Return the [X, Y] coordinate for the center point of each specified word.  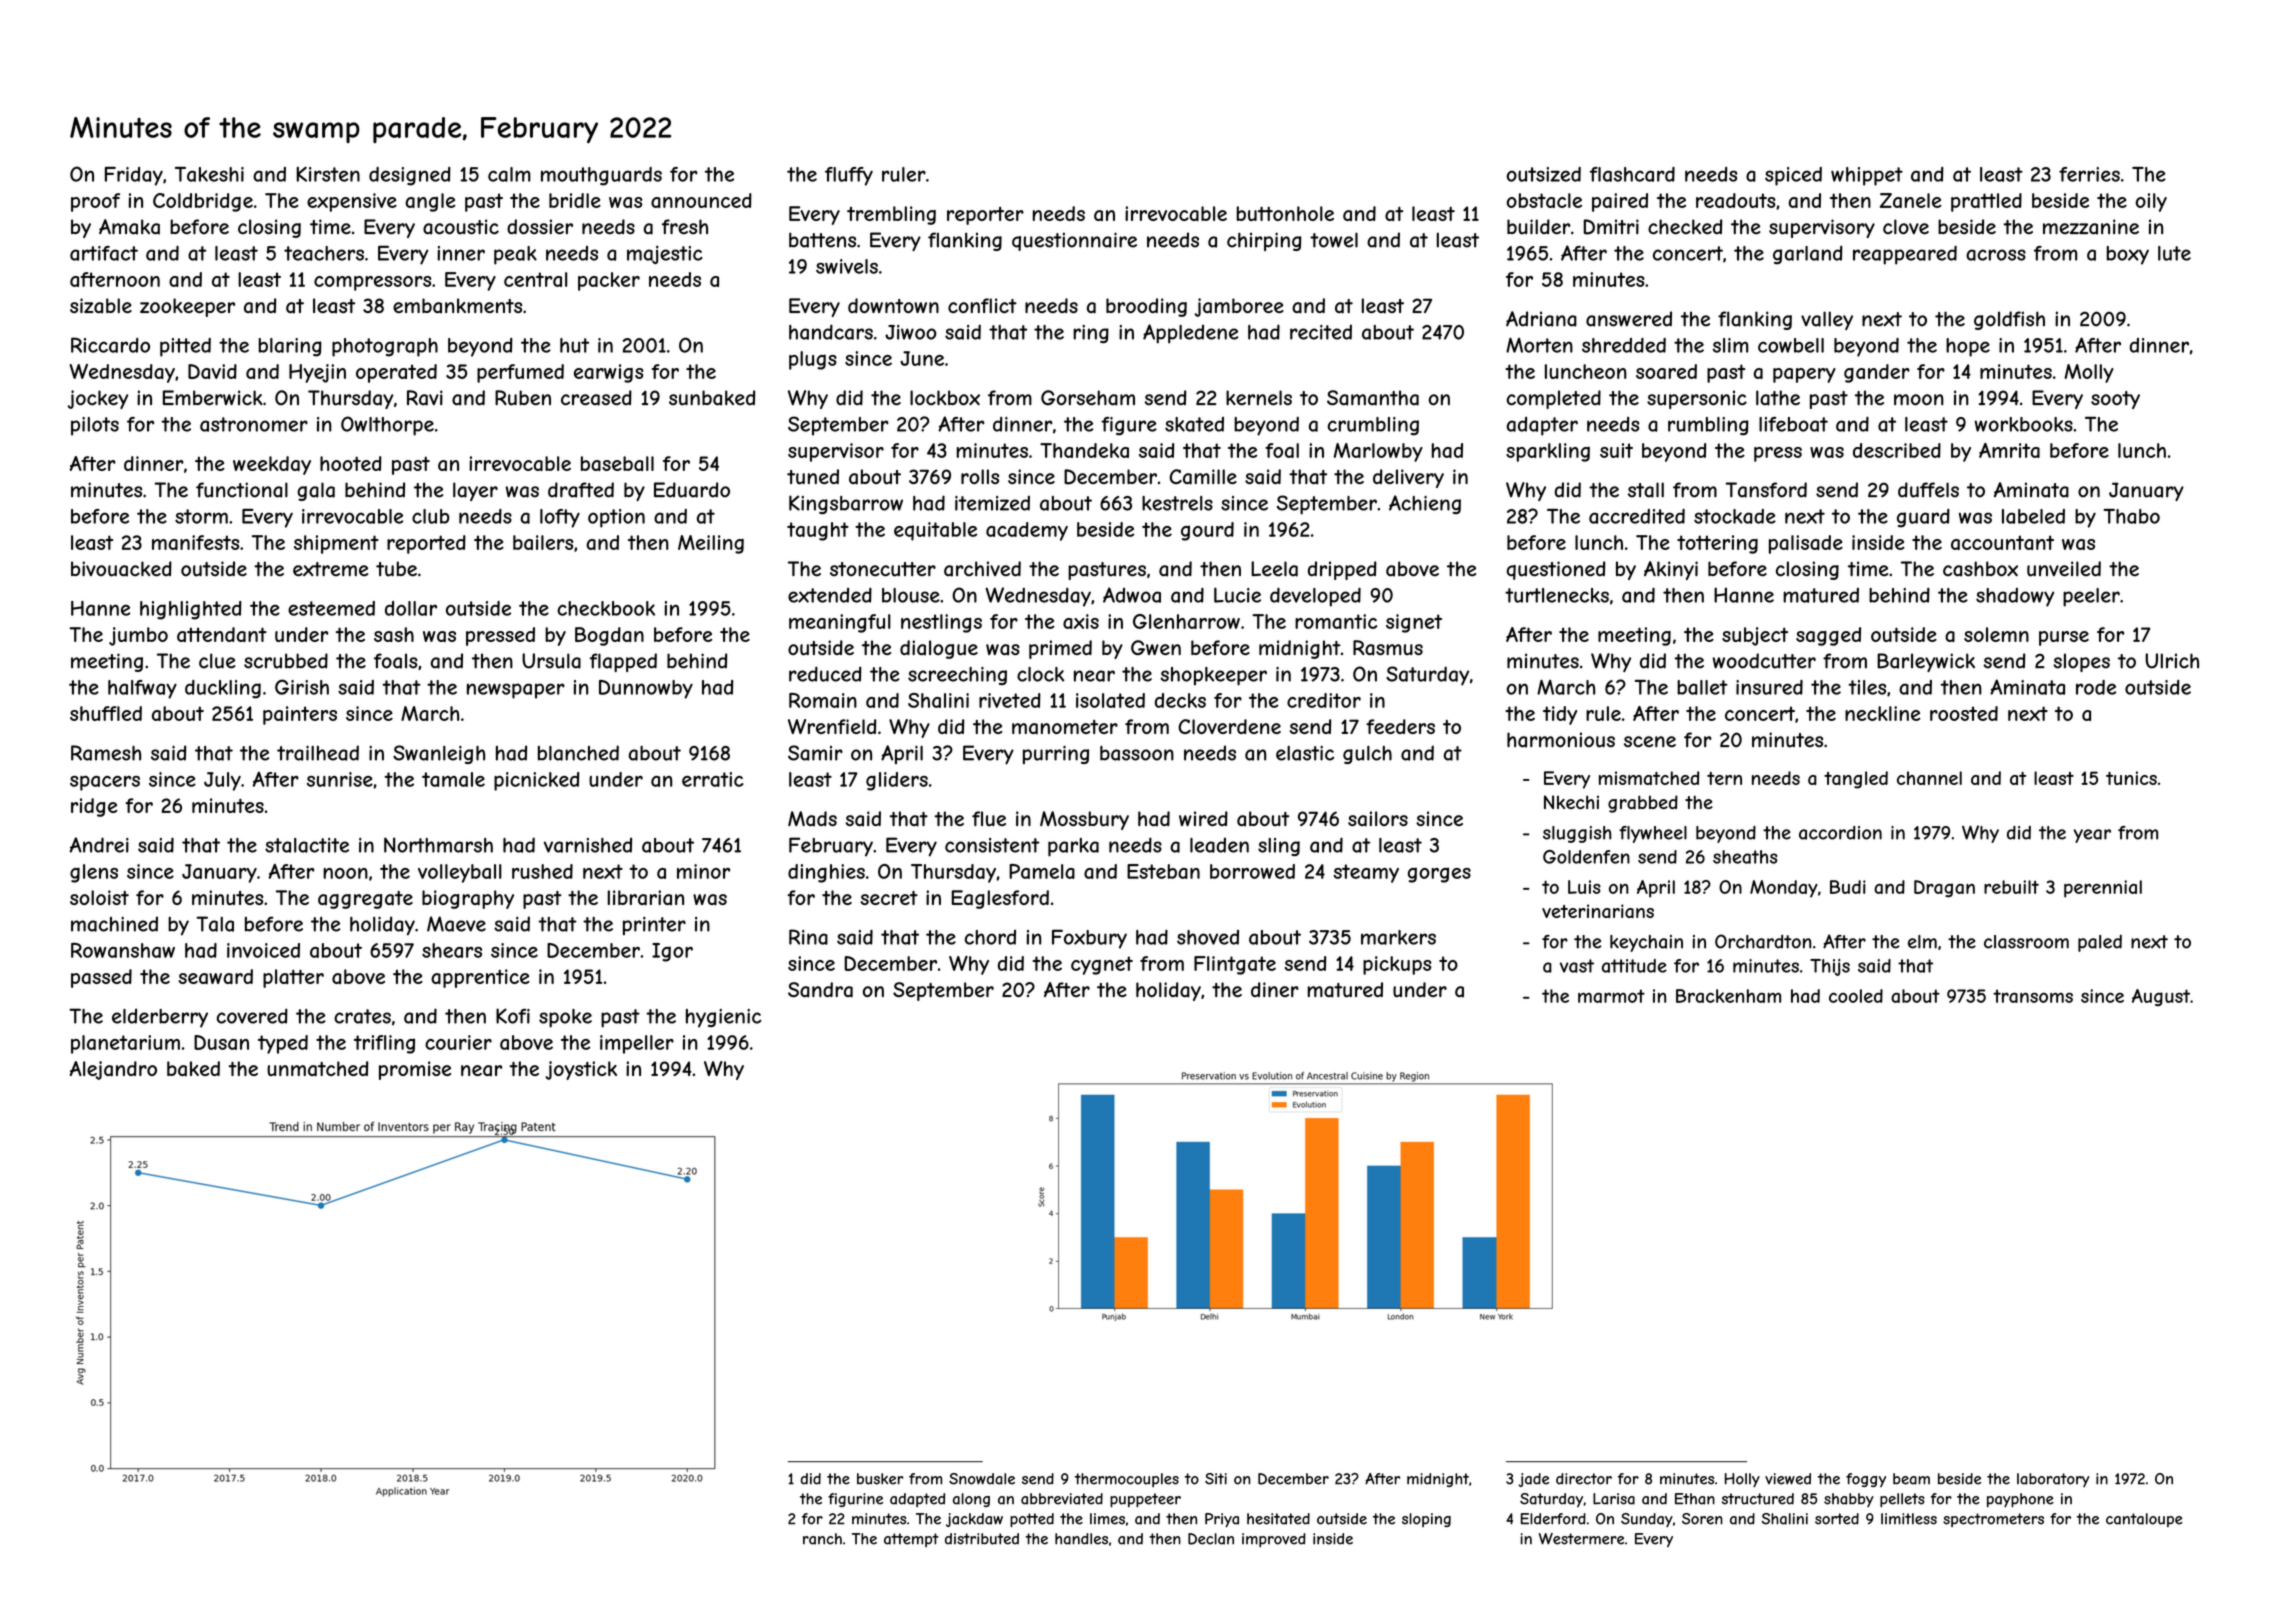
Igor [672, 952]
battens [822, 240]
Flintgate [1235, 965]
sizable [101, 306]
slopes [2081, 662]
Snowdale [982, 1479]
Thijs [1830, 967]
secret [889, 898]
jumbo [138, 636]
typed [283, 1044]
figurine [855, 1500]
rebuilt [2011, 887]
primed [1060, 649]
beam [1911, 1479]
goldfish [2009, 320]
